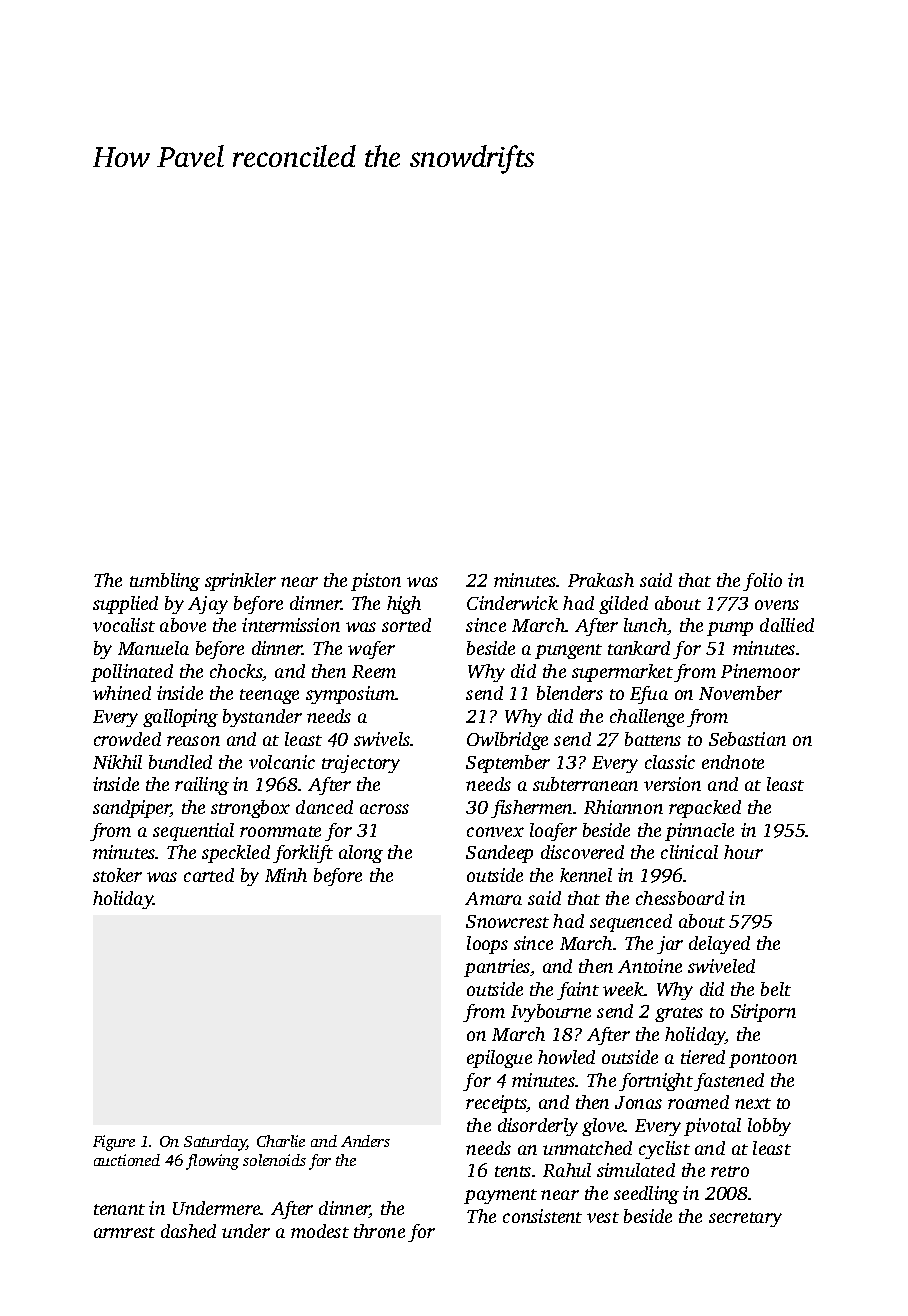 This page has height=1316, width=908. Describe the element at coordinates (376, 582) in the page. I see `piston` at that location.
